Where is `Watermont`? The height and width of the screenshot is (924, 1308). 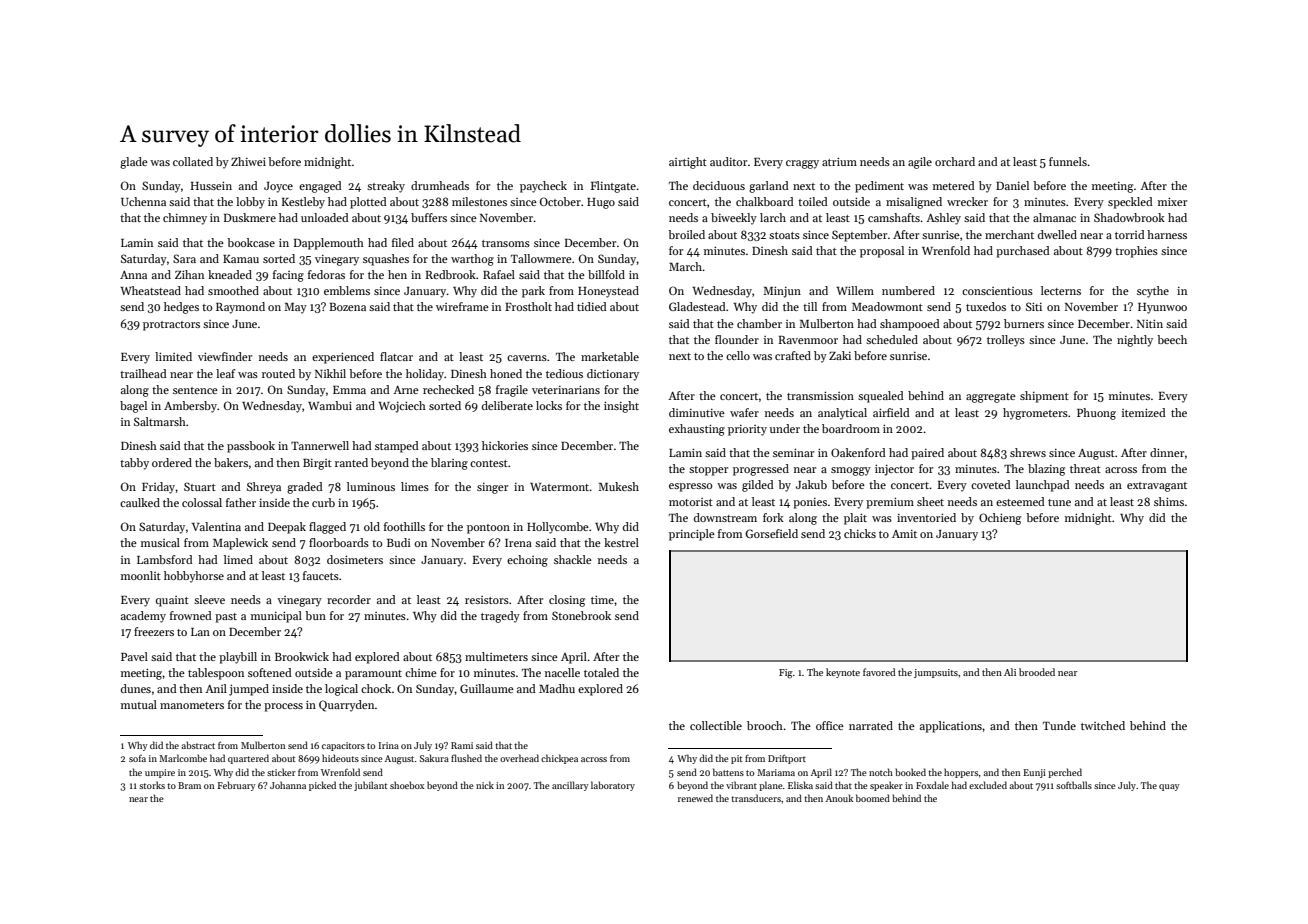
Watermont is located at coordinates (560, 487).
